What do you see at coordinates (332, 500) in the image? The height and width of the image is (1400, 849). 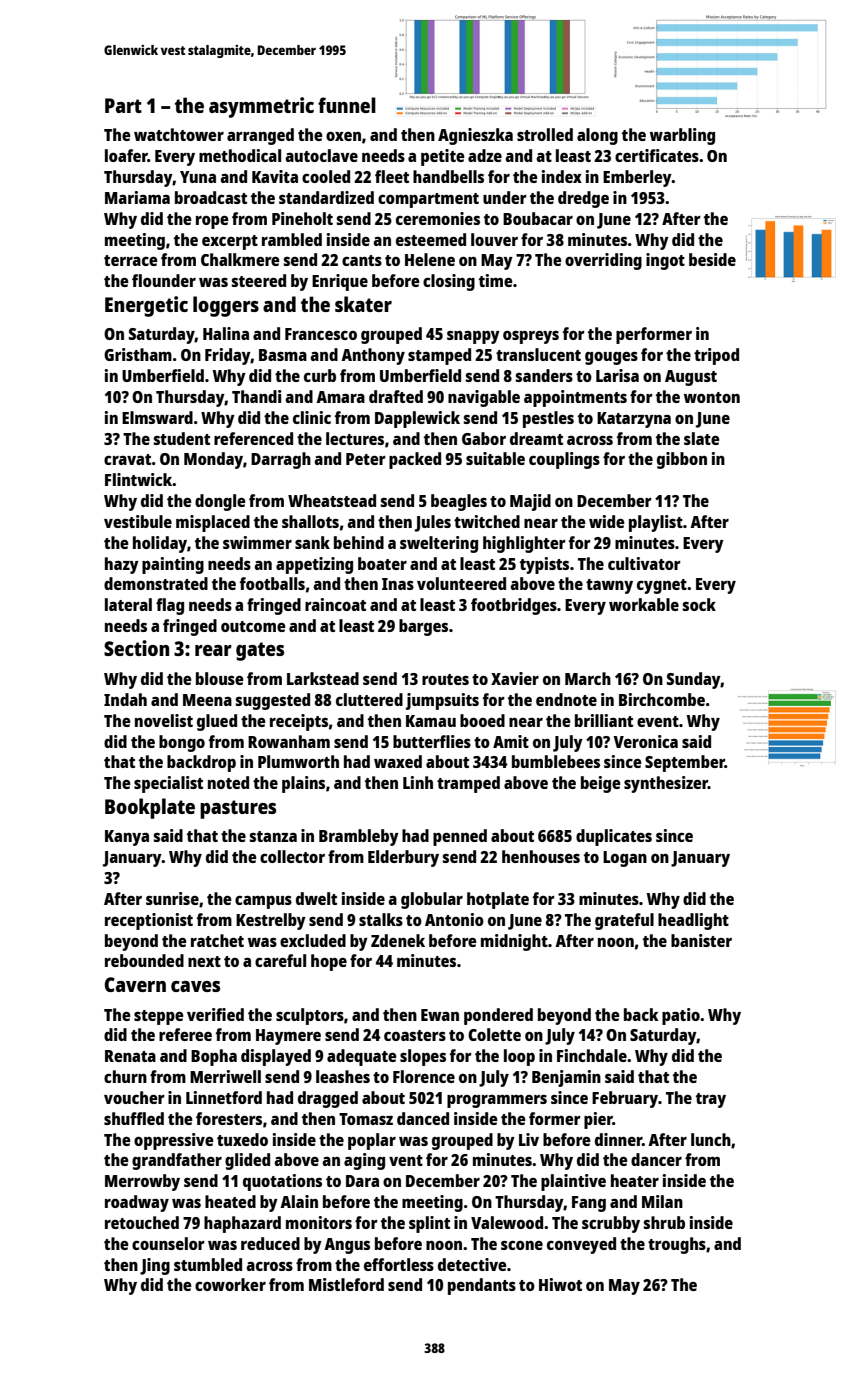 I see `Wheatstead` at bounding box center [332, 500].
